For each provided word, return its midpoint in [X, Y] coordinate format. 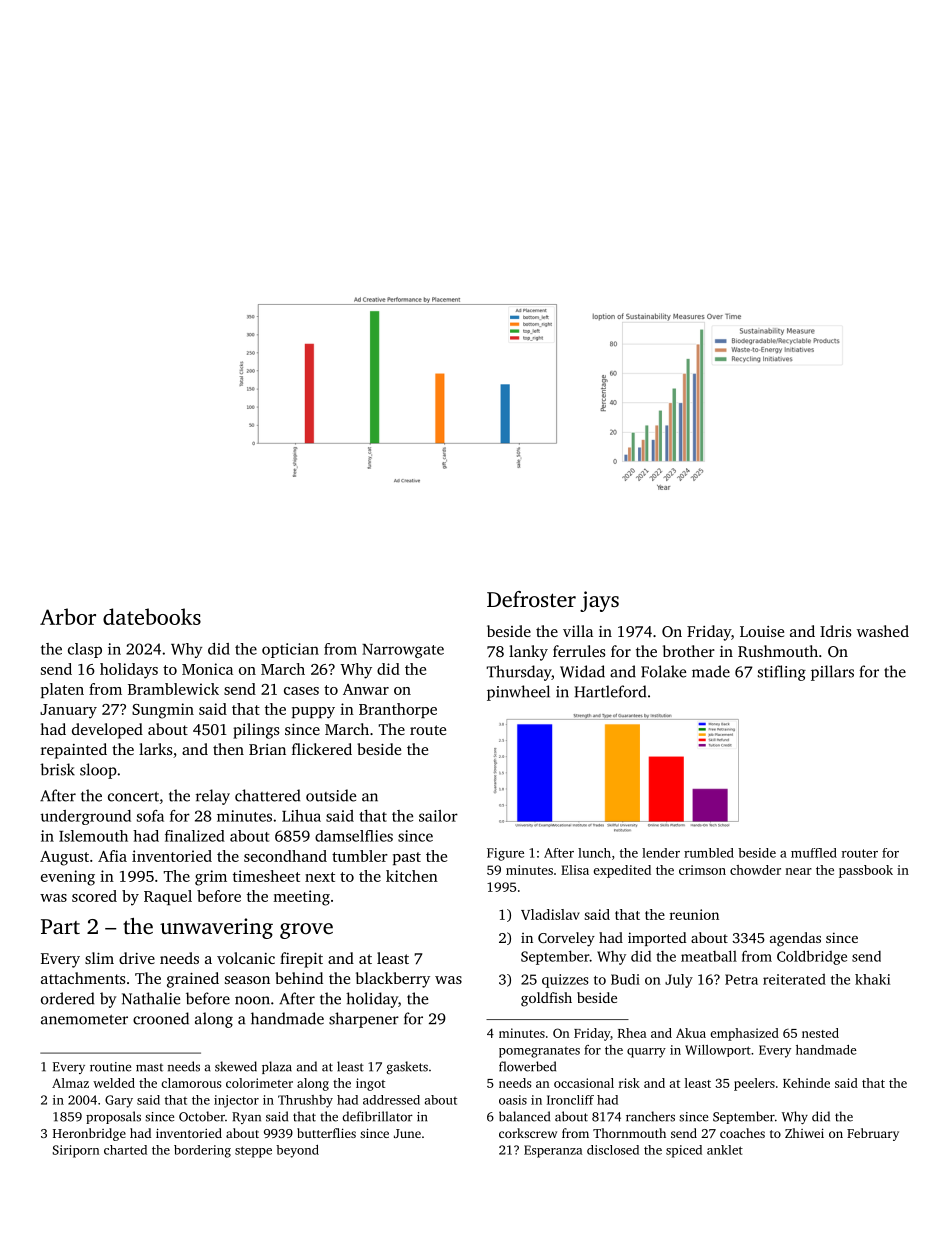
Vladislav [550, 914]
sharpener [364, 1020]
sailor [438, 816]
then [228, 749]
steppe [253, 1152]
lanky [528, 653]
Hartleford [610, 691]
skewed [236, 1066]
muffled [814, 853]
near [798, 871]
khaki [872, 979]
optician [290, 650]
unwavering [216, 928]
